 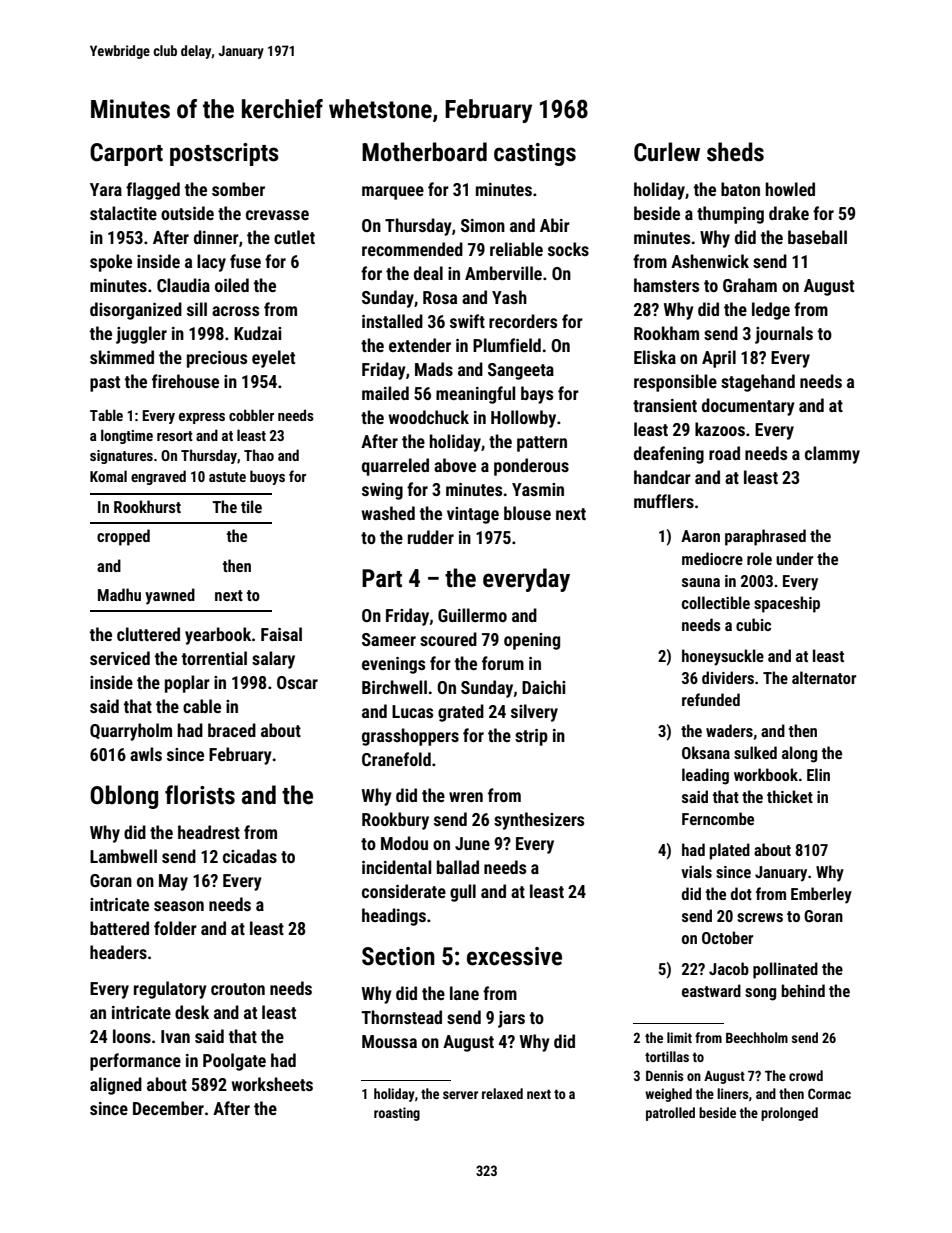 What do you see at coordinates (535, 154) in the screenshot?
I see `castings` at bounding box center [535, 154].
